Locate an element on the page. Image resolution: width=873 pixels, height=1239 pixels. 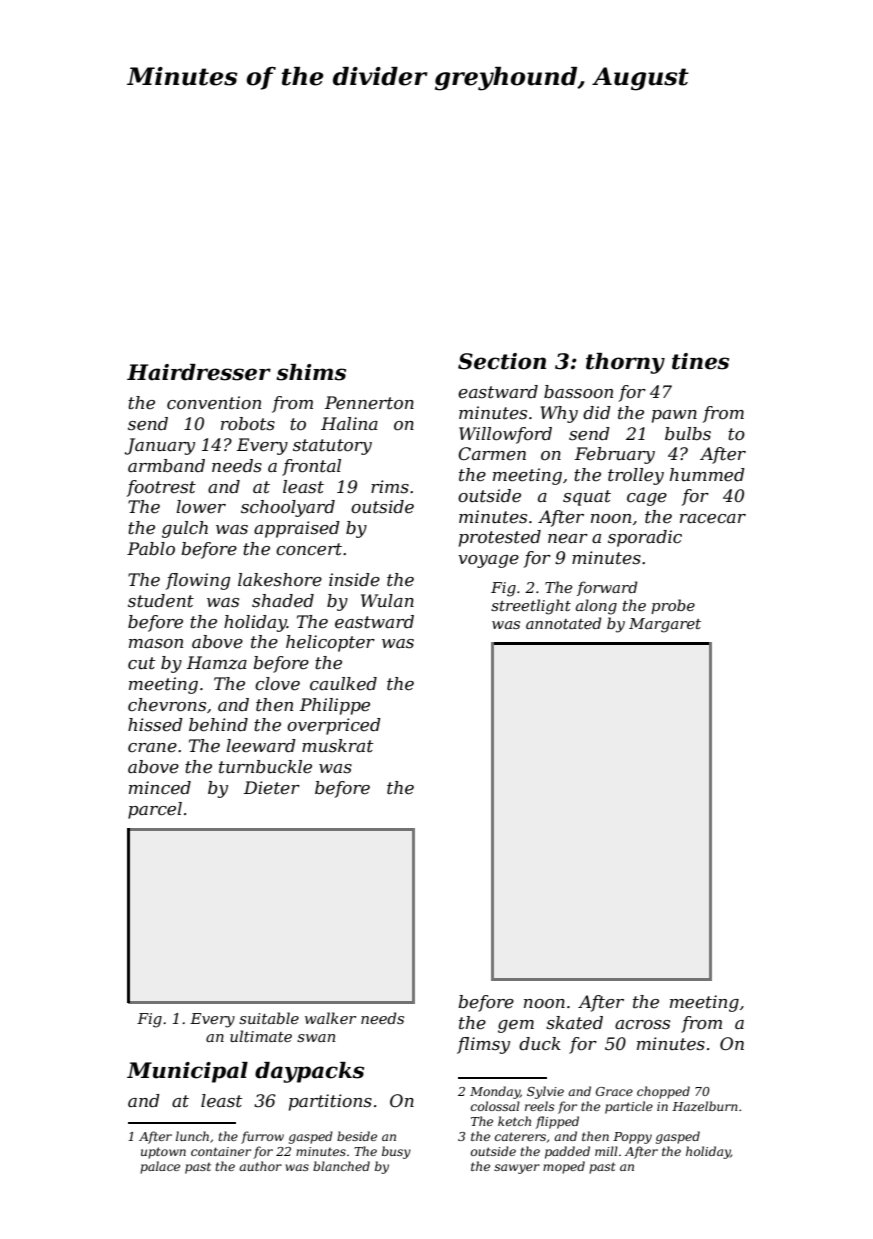
walker is located at coordinates (330, 1018).
